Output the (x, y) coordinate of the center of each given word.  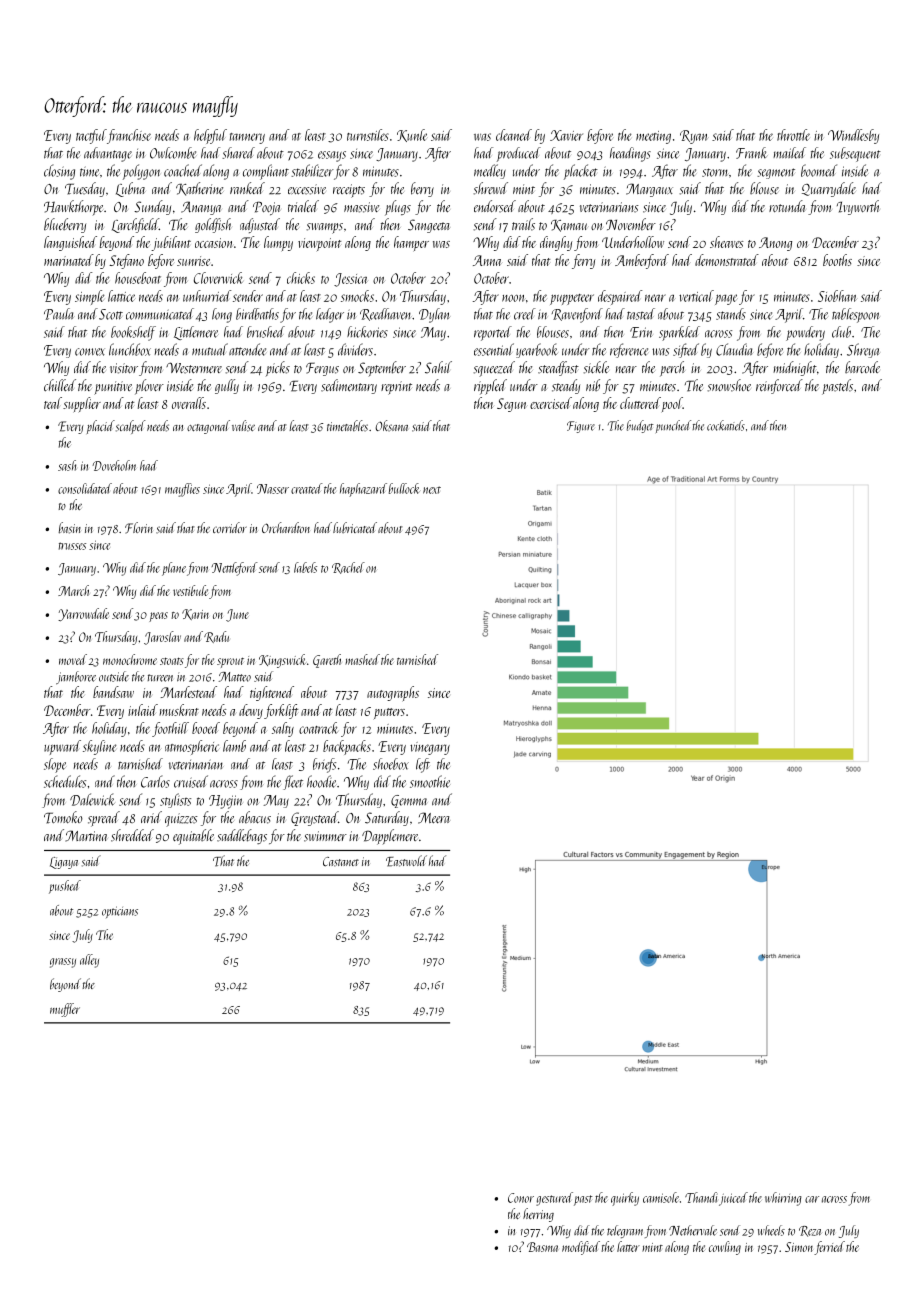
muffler (65, 1010)
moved (73, 659)
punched (673, 426)
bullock (404, 488)
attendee (247, 349)
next (432, 490)
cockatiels (726, 425)
